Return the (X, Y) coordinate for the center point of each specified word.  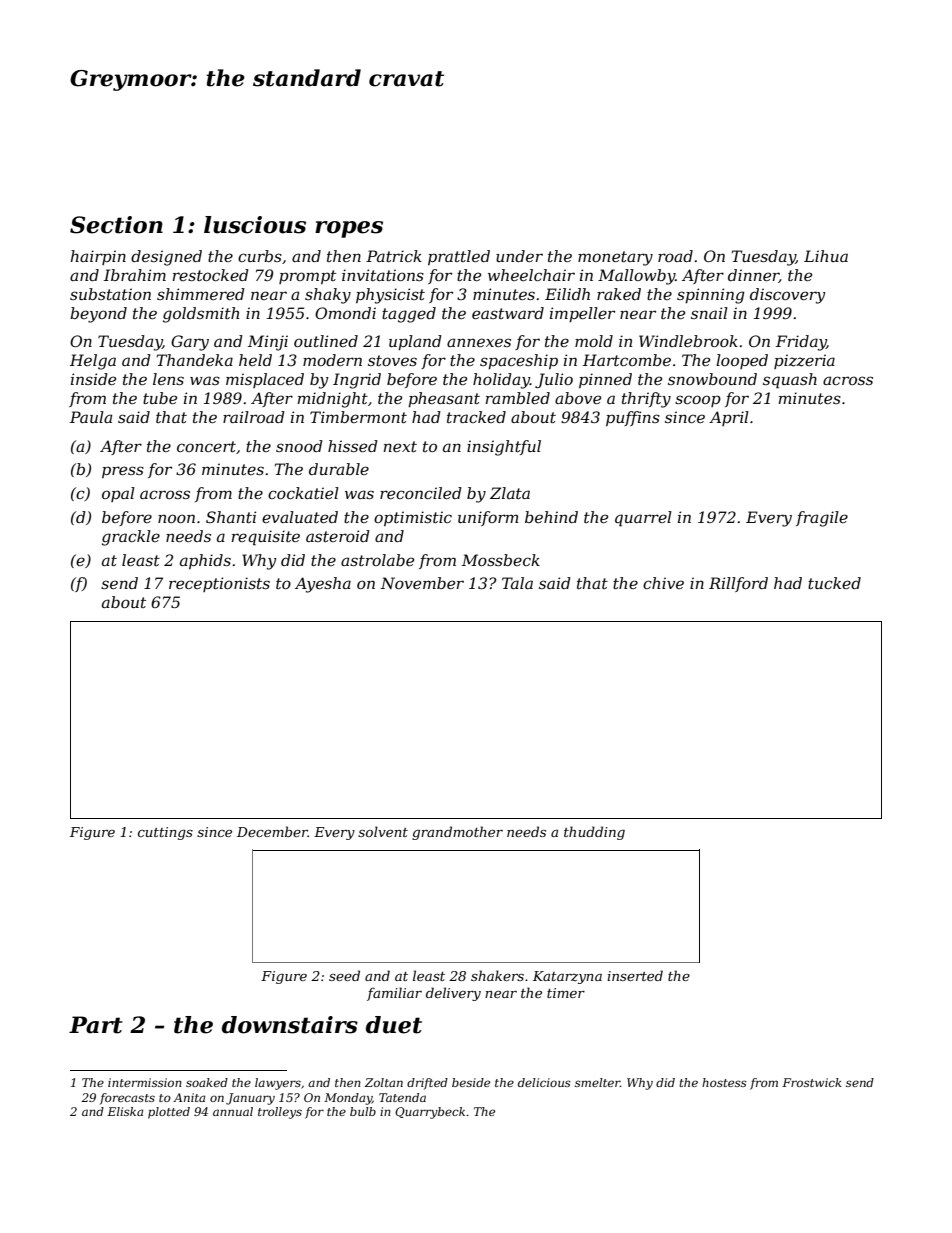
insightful (504, 448)
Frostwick (812, 1082)
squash (790, 381)
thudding (594, 833)
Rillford (738, 584)
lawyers (278, 1084)
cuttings (165, 833)
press (123, 472)
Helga (93, 362)
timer (566, 993)
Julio (554, 380)
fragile (822, 519)
